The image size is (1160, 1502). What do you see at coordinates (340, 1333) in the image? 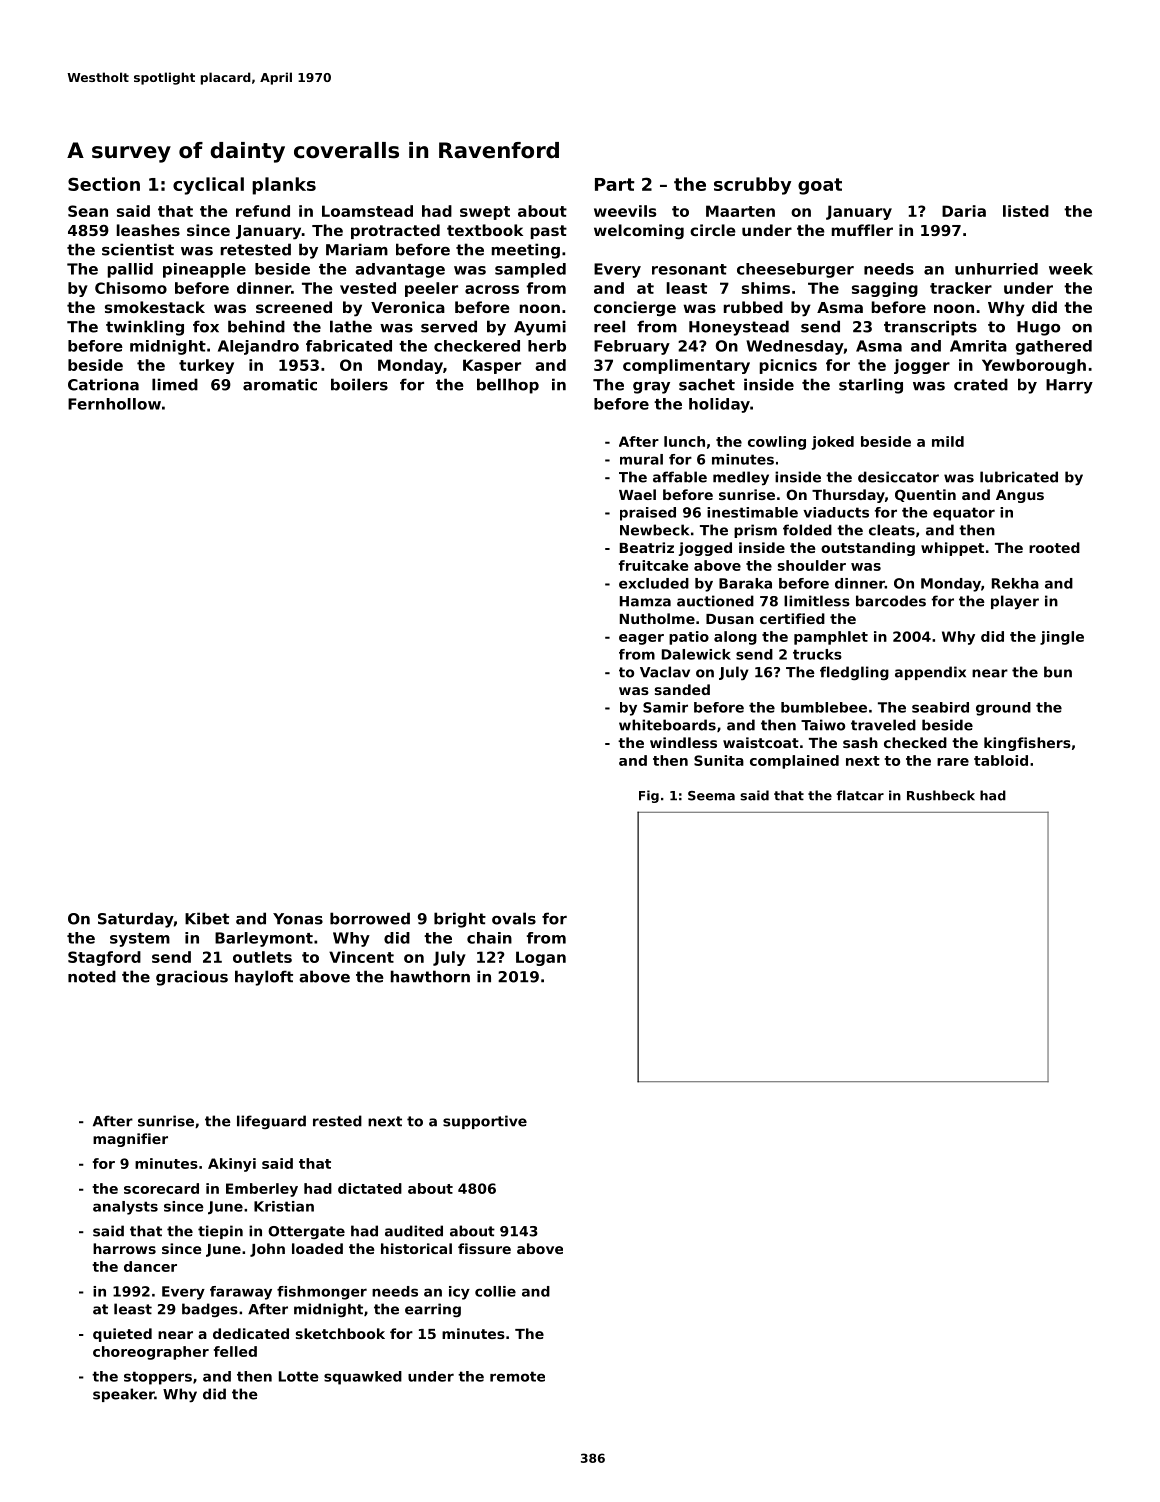
I see `sketchbook` at bounding box center [340, 1333].
